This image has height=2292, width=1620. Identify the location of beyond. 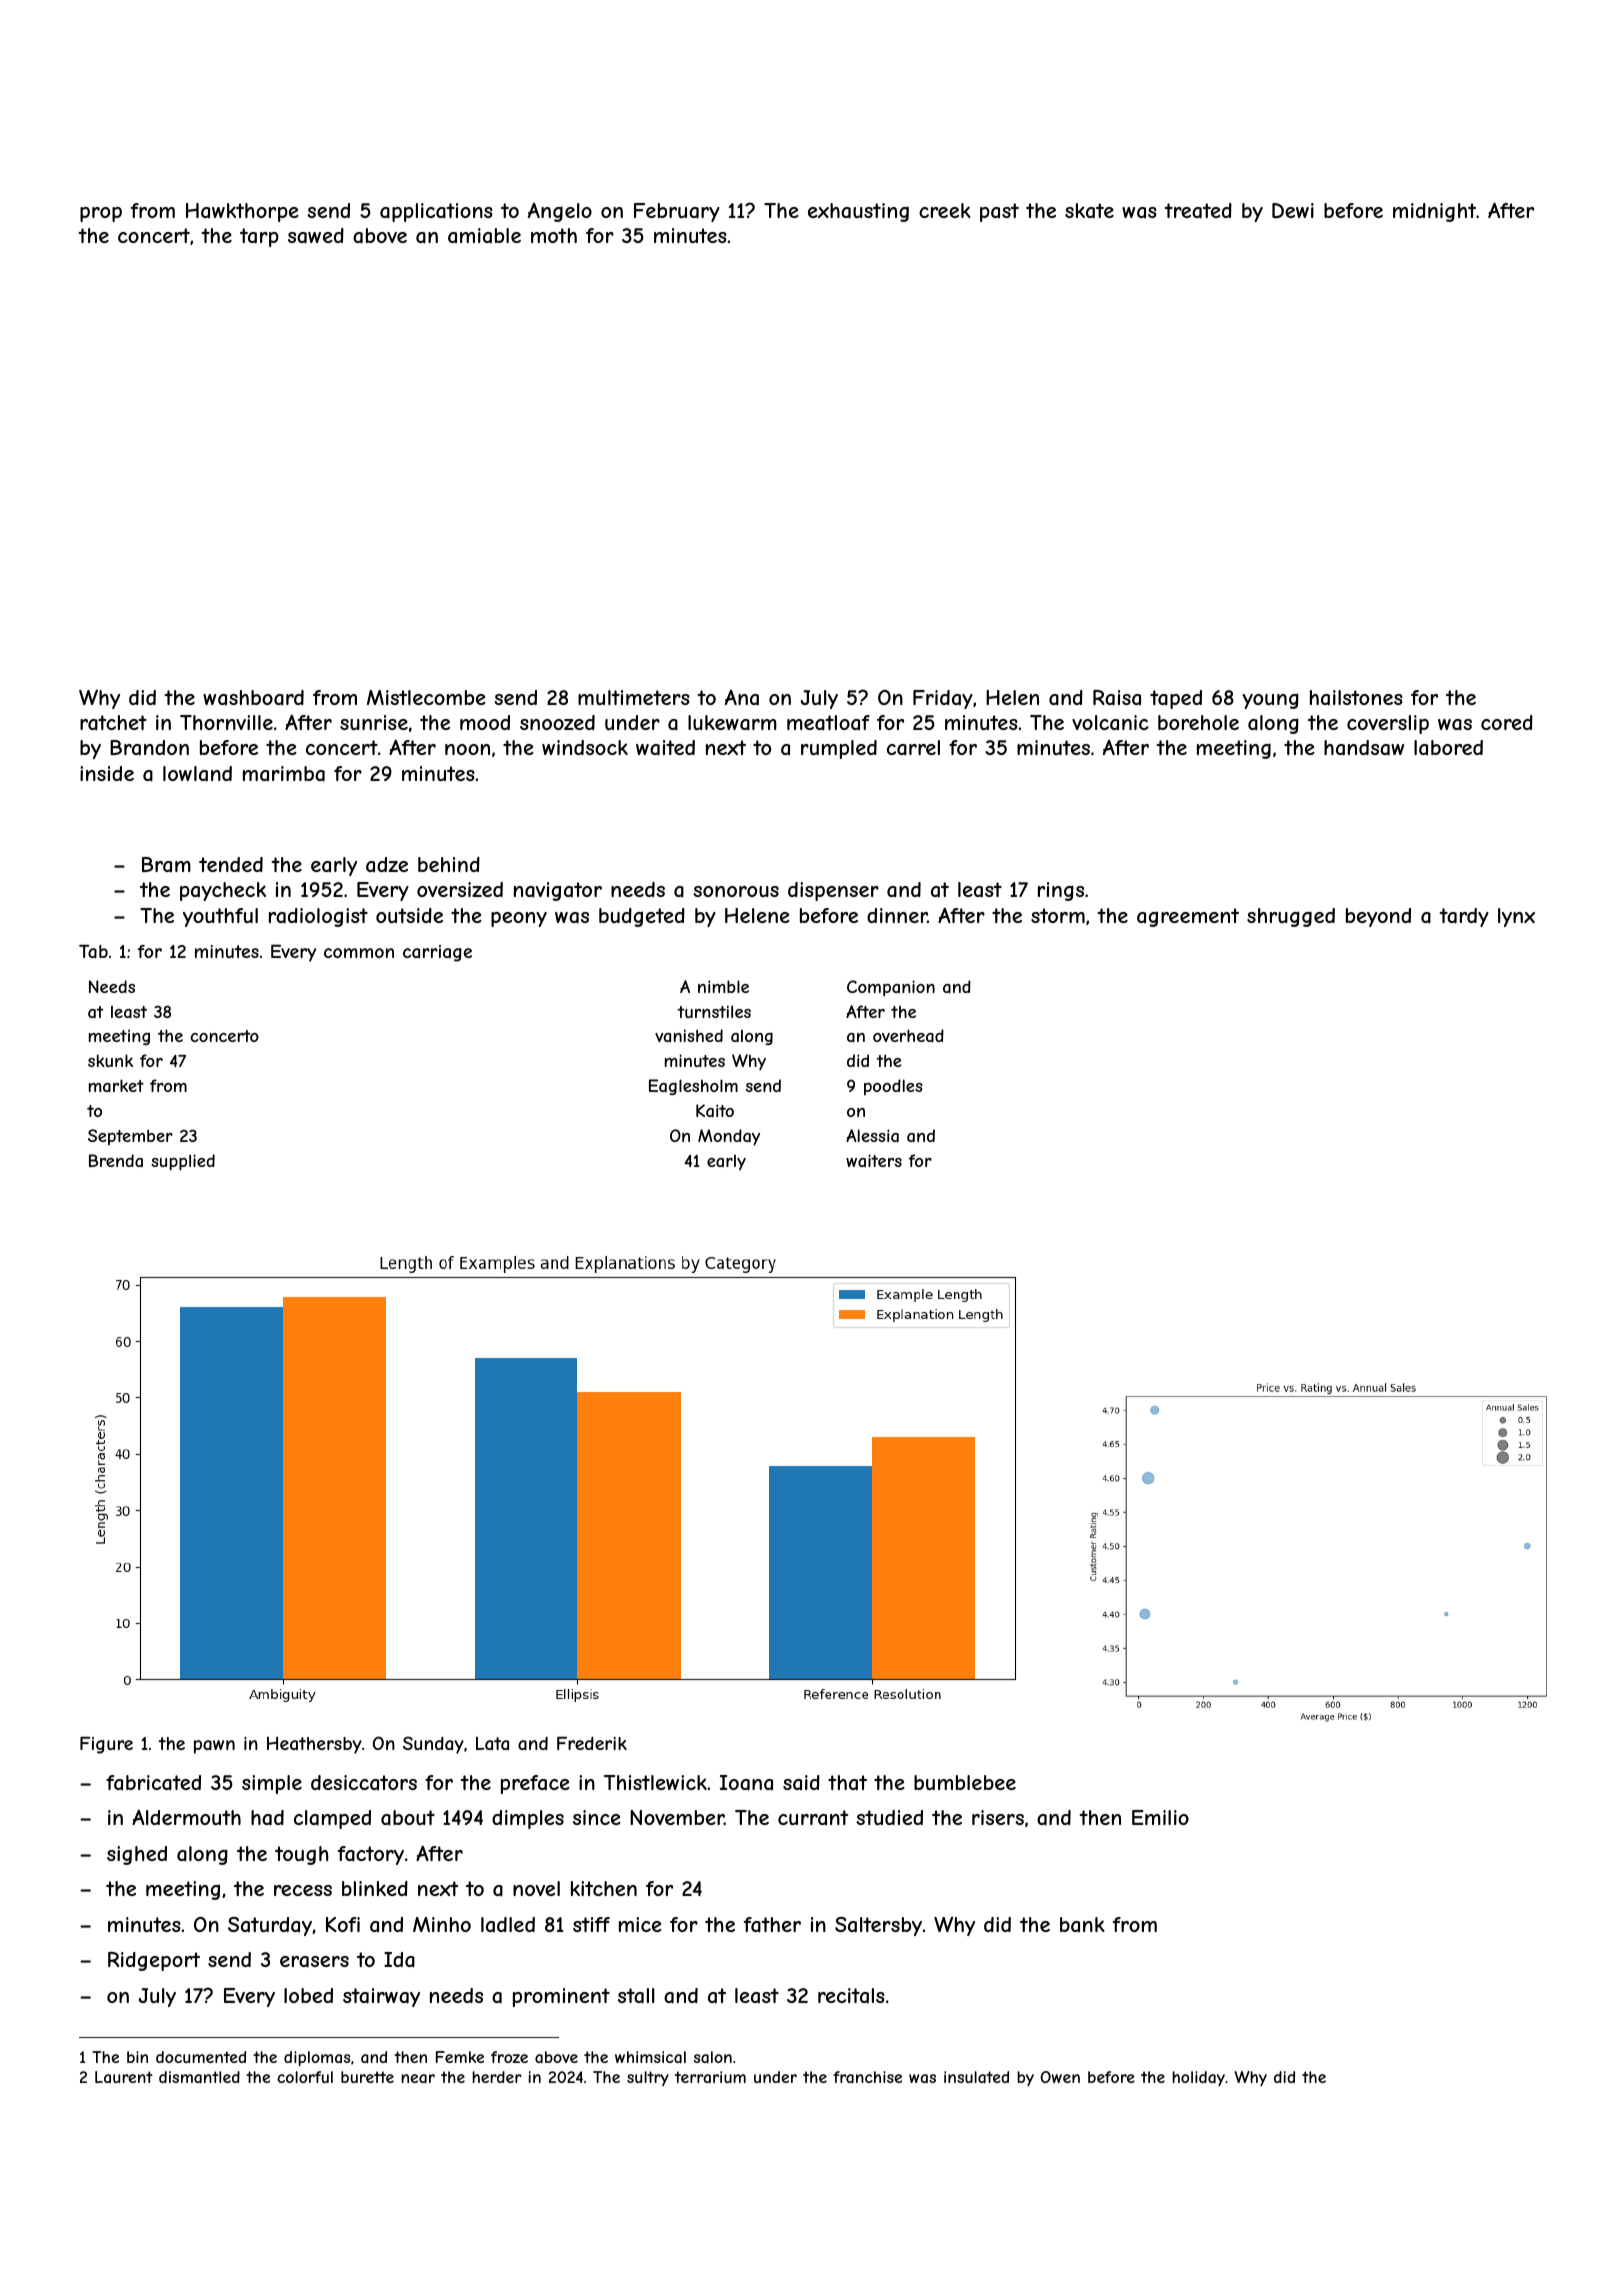
(1378, 917).
